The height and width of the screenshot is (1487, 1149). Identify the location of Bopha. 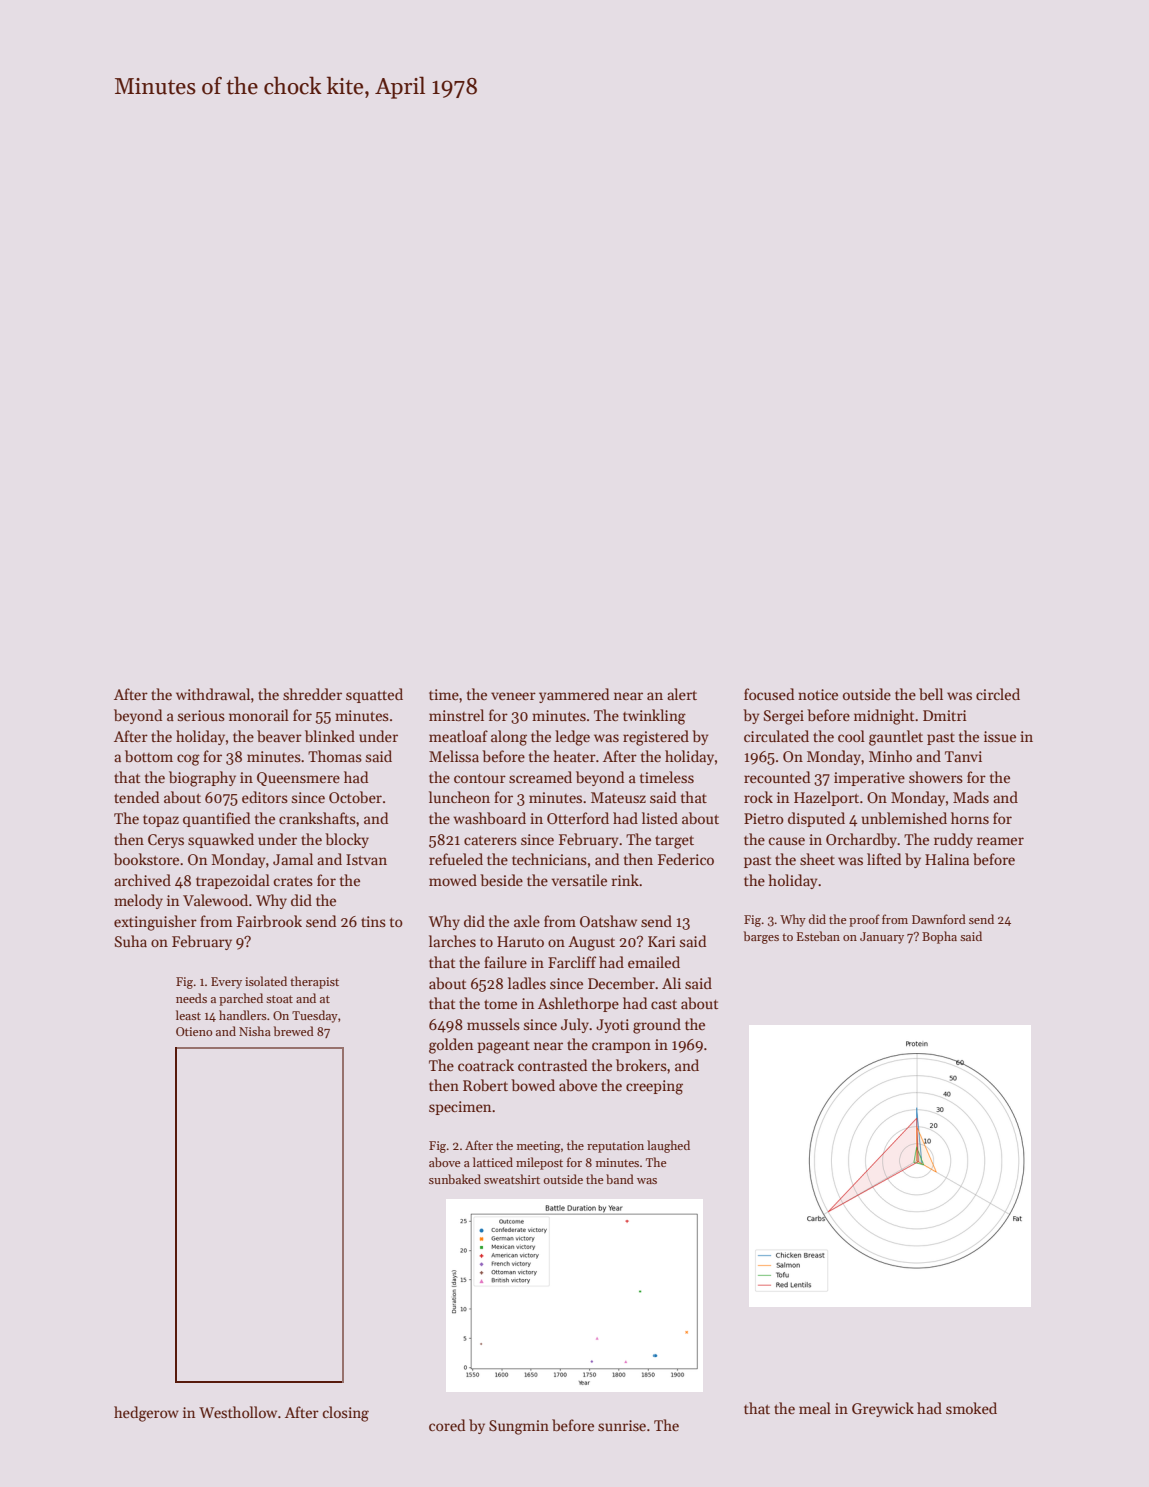
(939, 937).
